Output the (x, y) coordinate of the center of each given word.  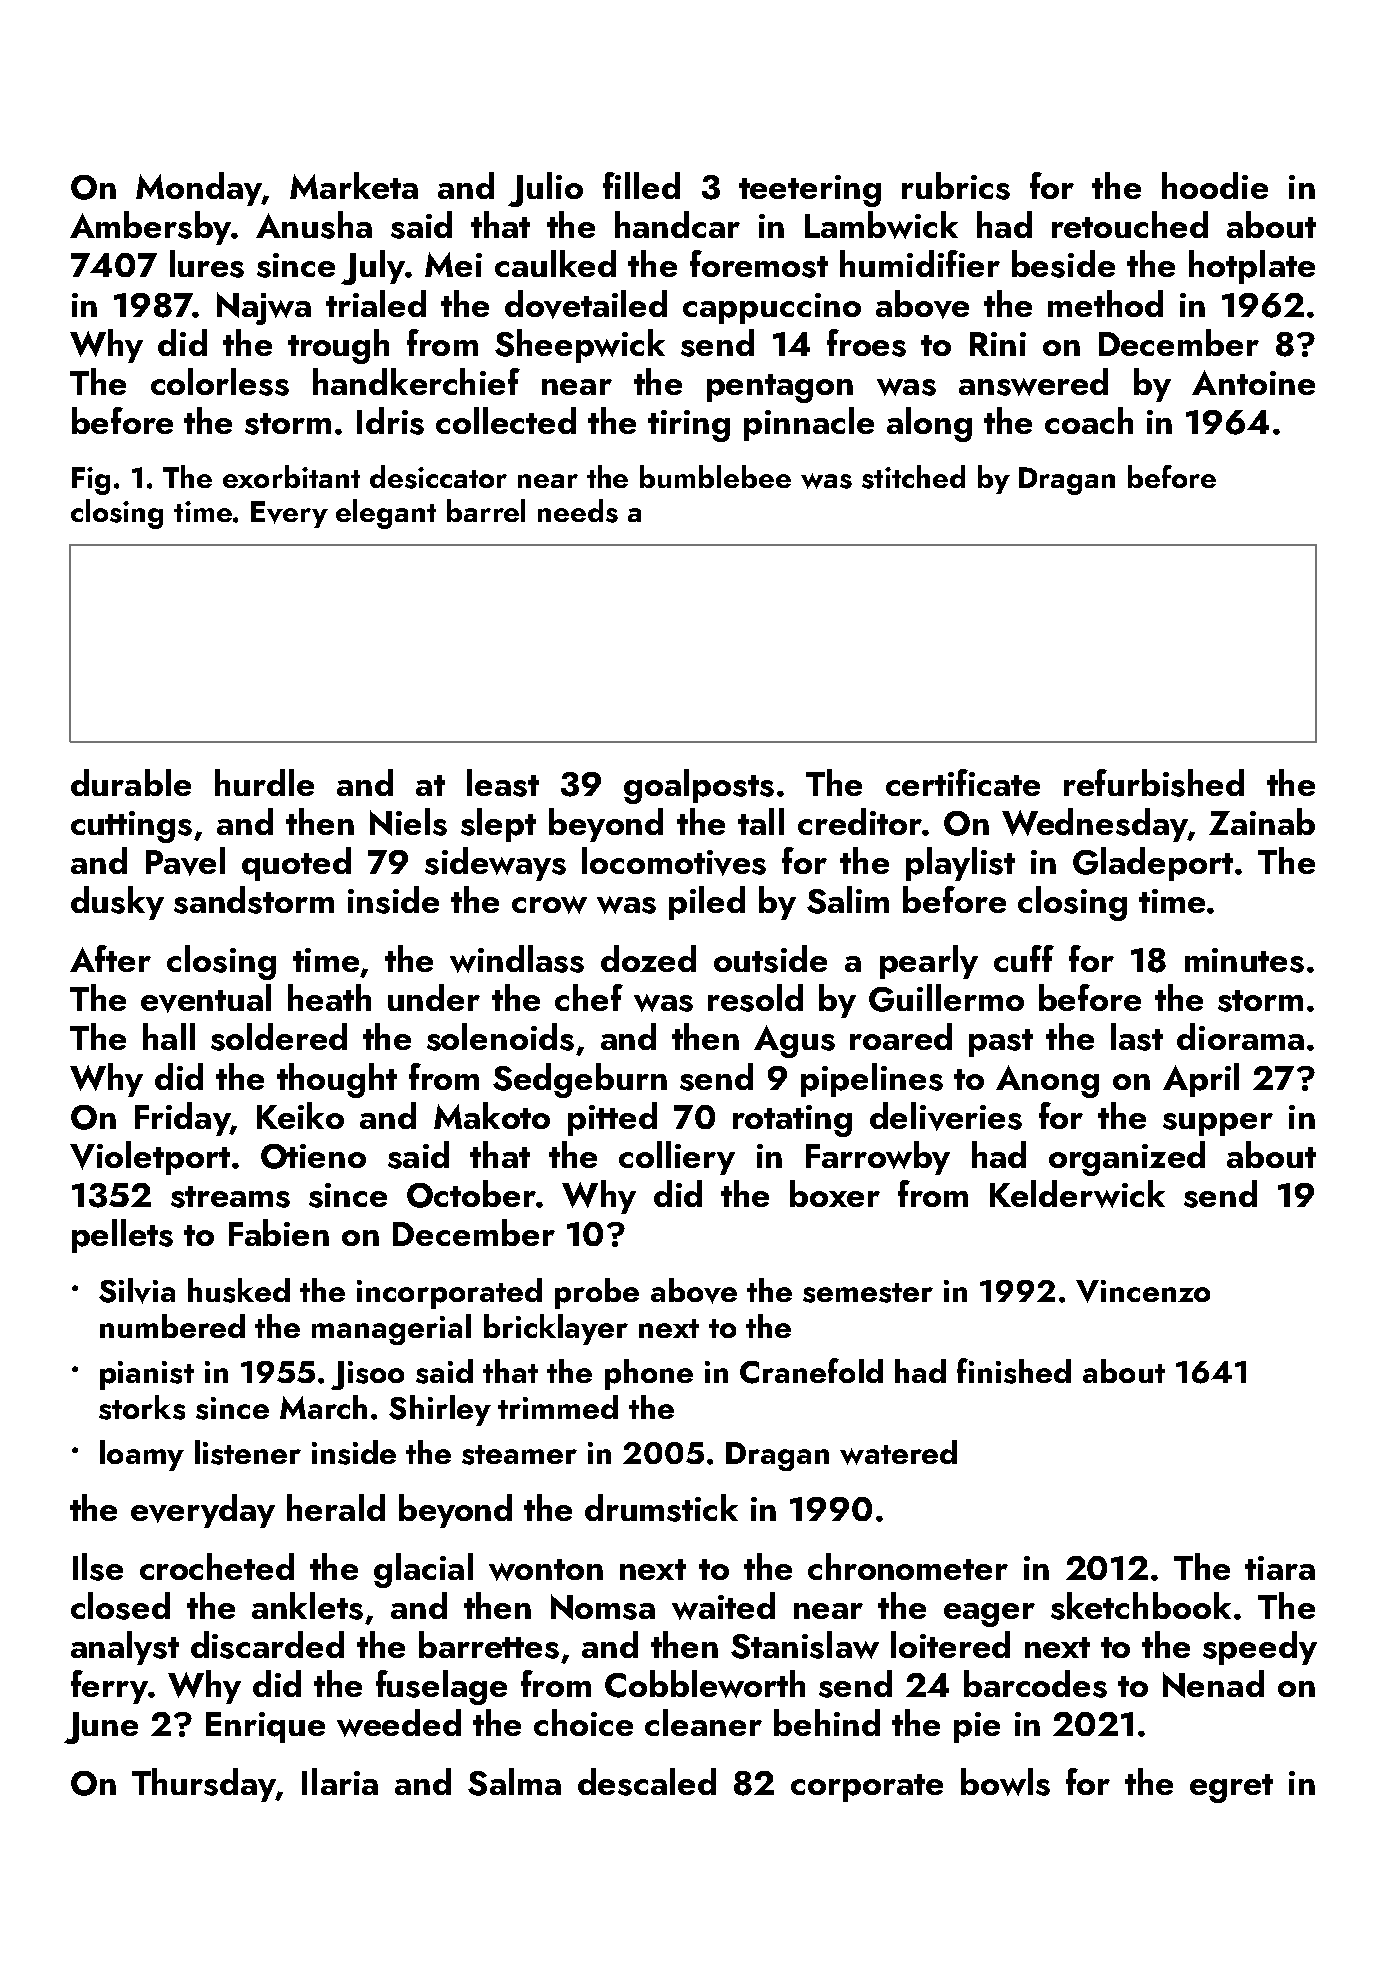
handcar (677, 224)
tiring (689, 426)
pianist (147, 1375)
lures (207, 264)
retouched (1130, 224)
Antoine (1253, 382)
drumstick (661, 1508)
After (110, 958)
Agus (794, 1041)
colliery (677, 1158)
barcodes (1035, 1684)
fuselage (441, 1687)
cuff (1024, 958)
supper (1218, 1124)
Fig (91, 481)
